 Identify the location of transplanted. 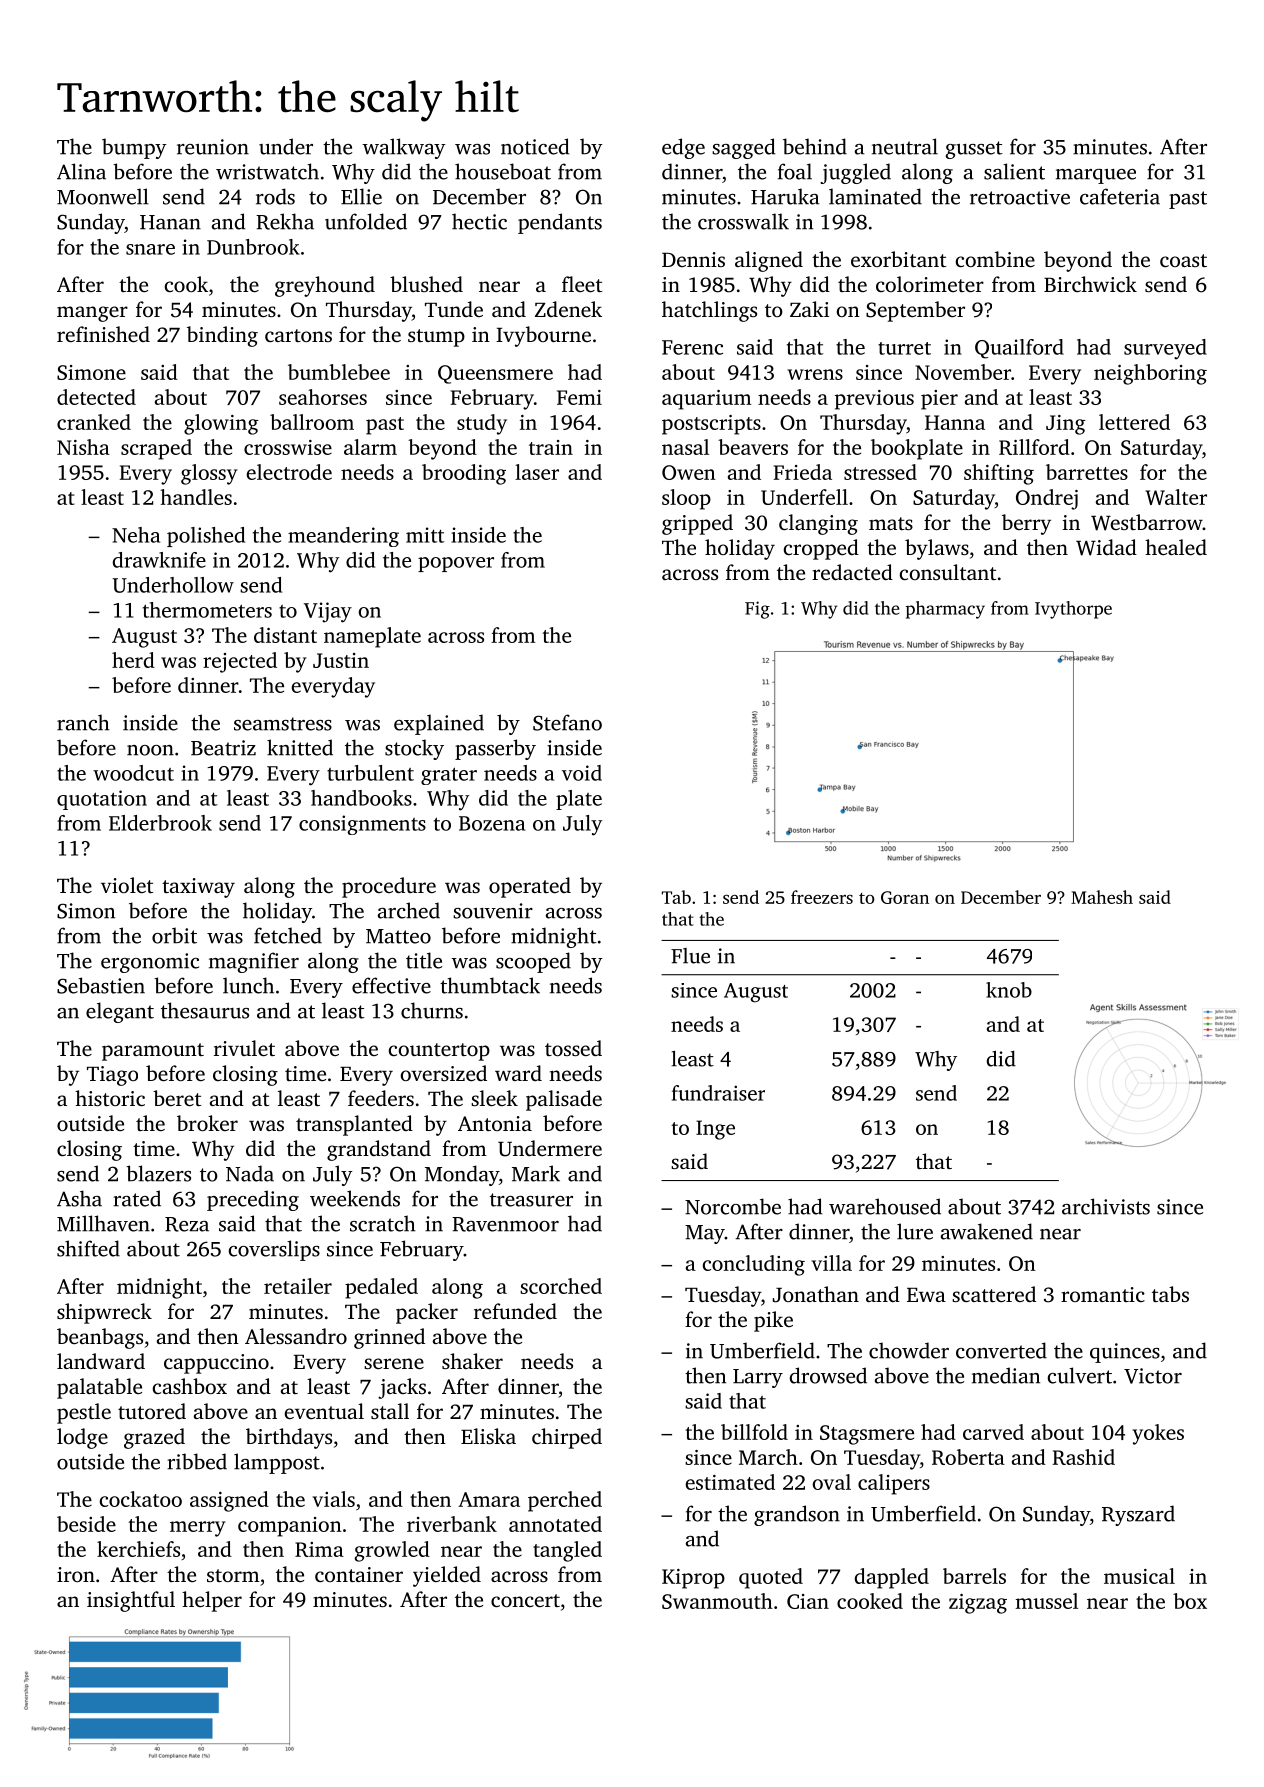
(354, 1125).
